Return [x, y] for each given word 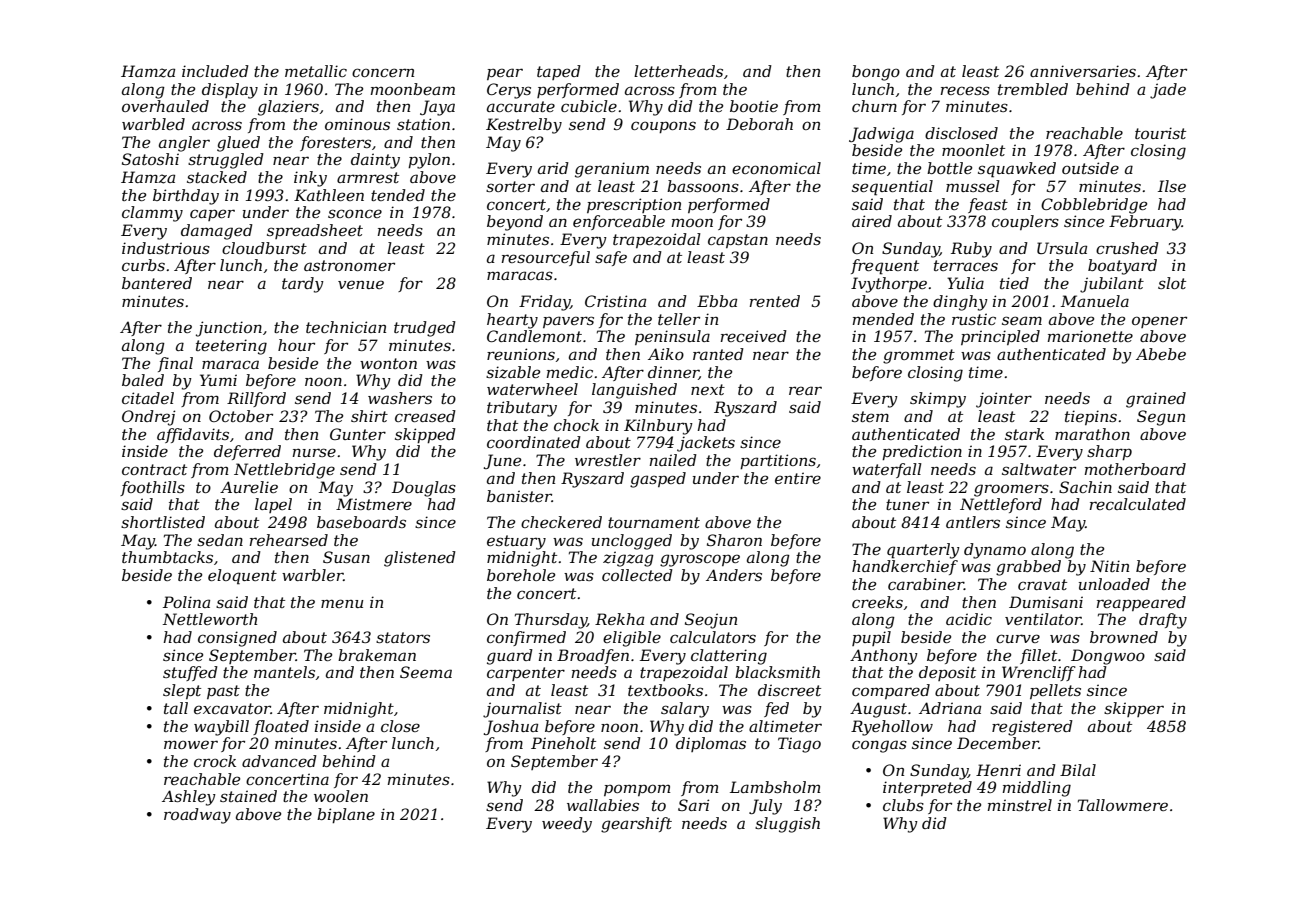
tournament [654, 522]
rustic [974, 319]
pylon [429, 161]
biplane [346, 815]
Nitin [1109, 566]
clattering [729, 657]
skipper [1134, 709]
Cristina [615, 301]
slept [182, 691]
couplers [1025, 222]
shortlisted [163, 522]
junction [229, 329]
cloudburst [264, 248]
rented [775, 301]
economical [776, 168]
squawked [1017, 170]
